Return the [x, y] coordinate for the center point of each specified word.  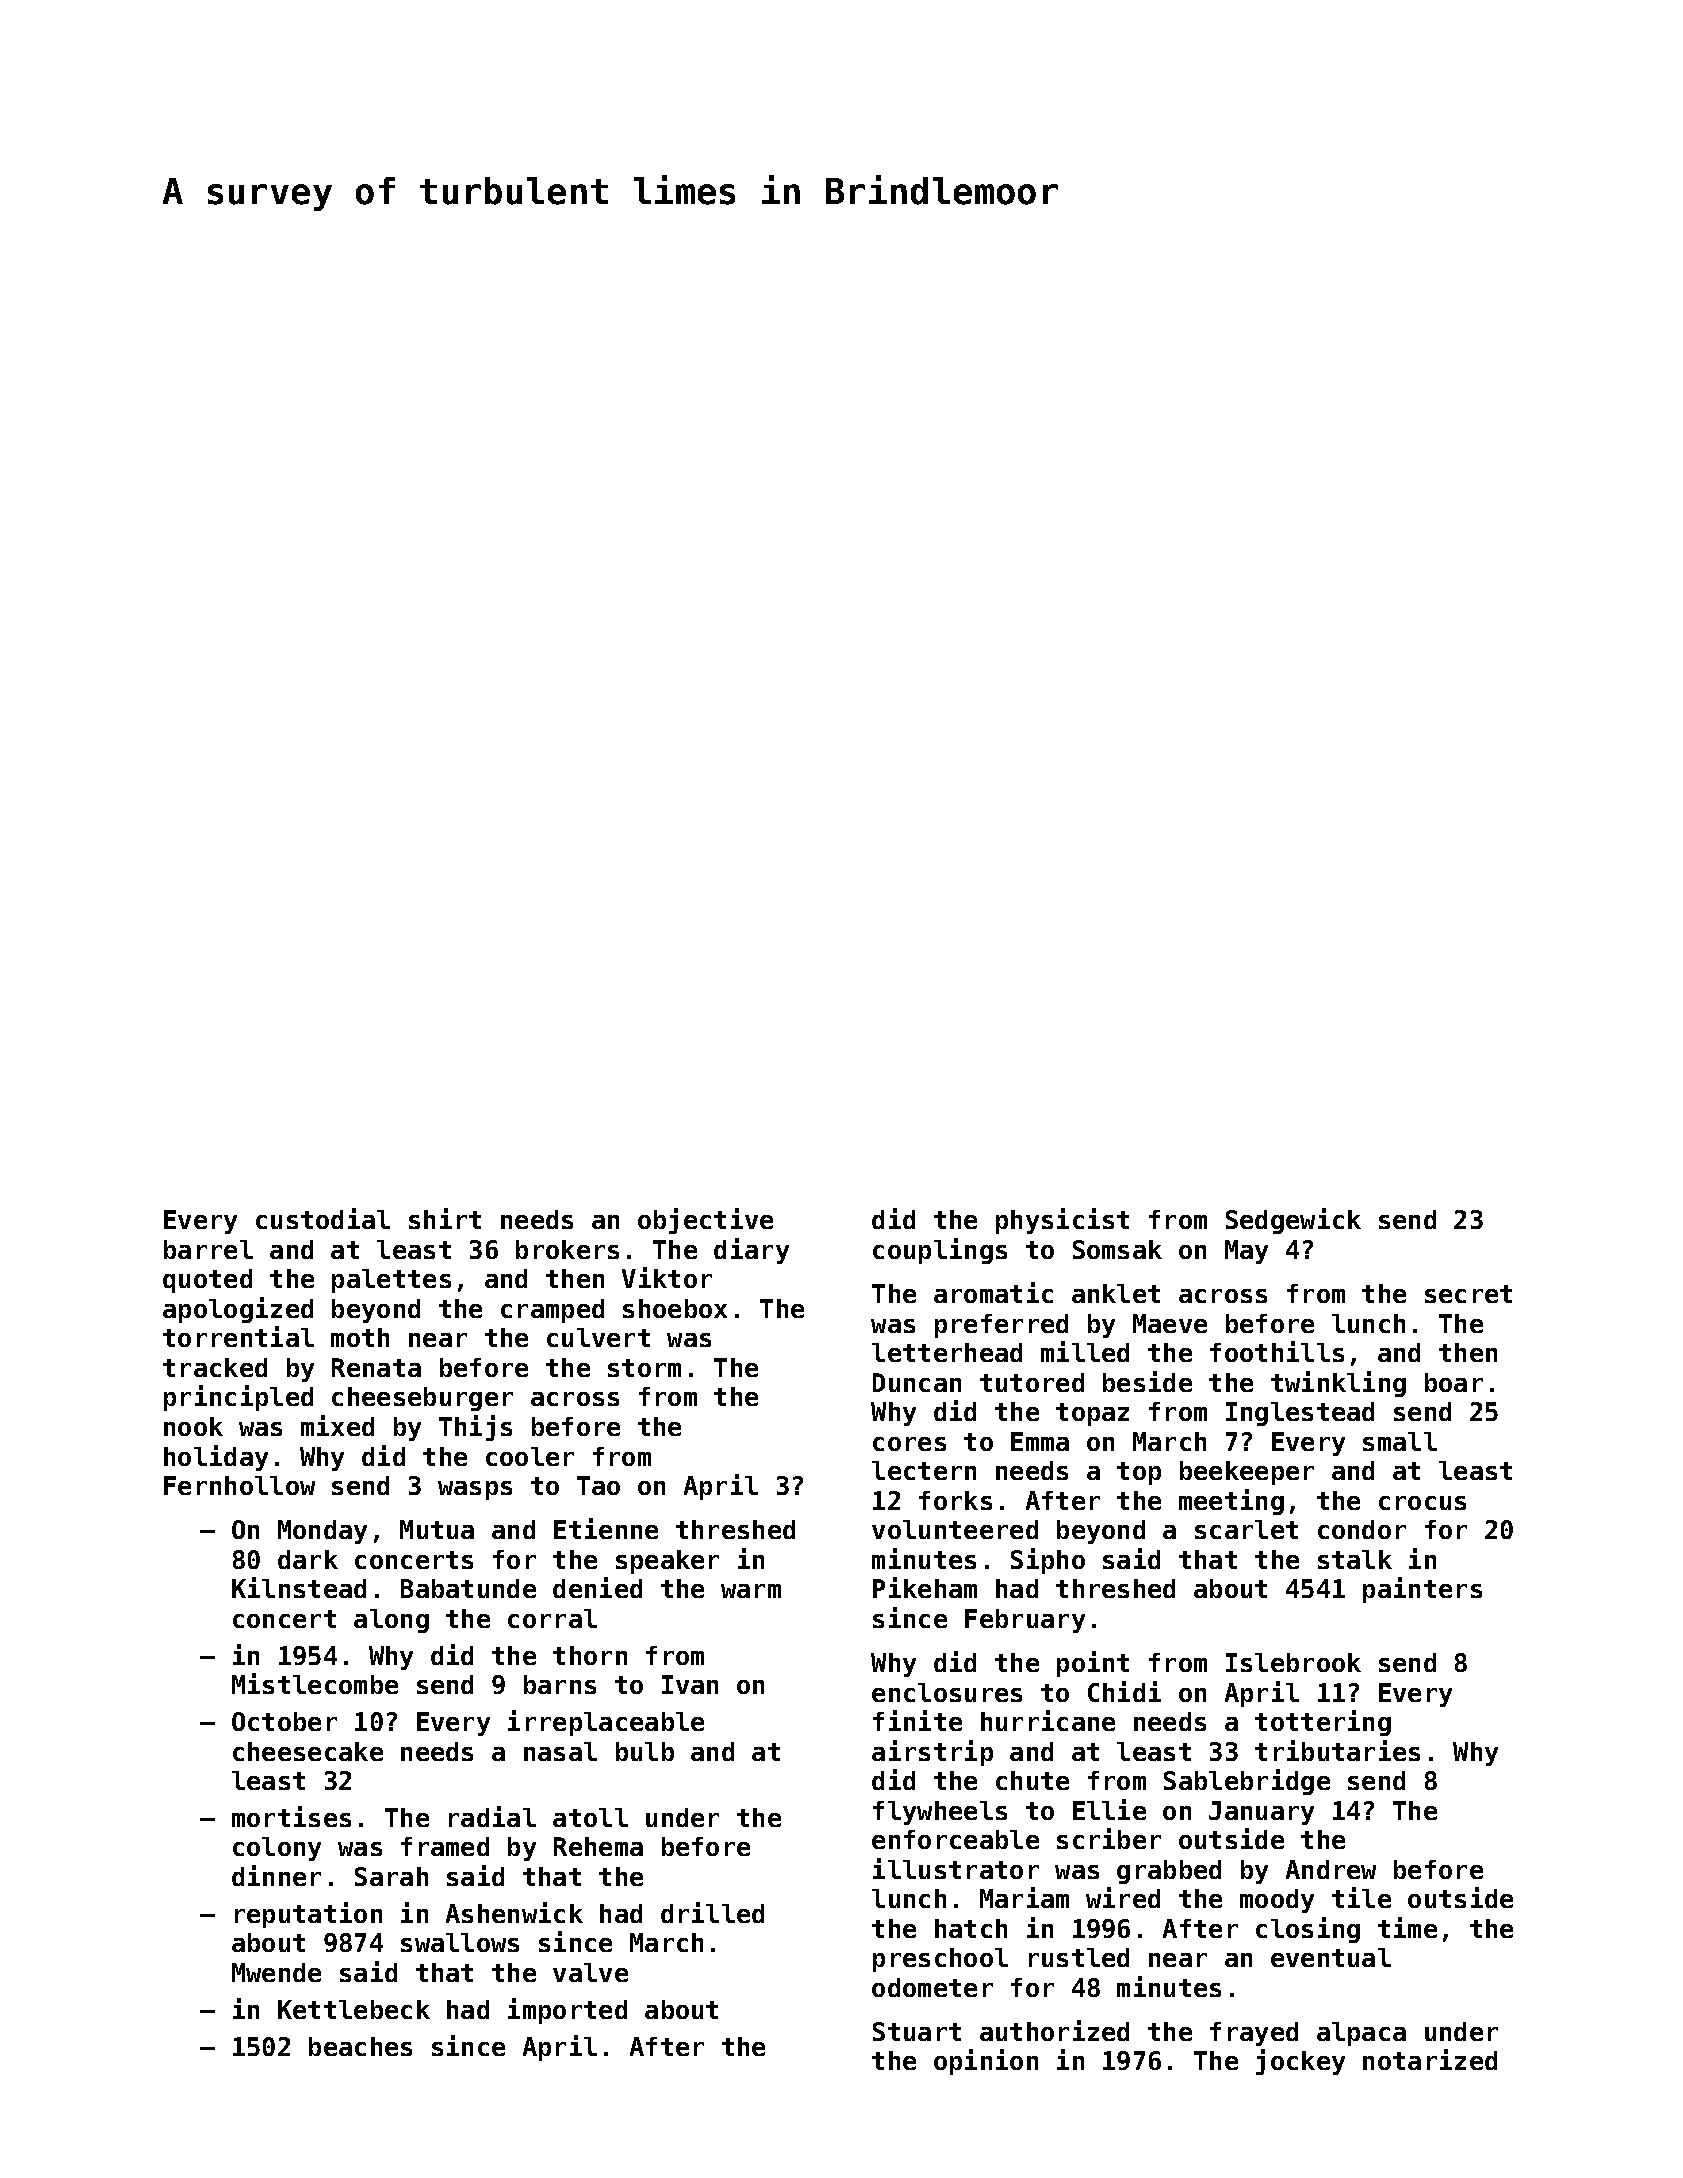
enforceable [955, 1839]
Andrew [1331, 1869]
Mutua [437, 1529]
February [1025, 1621]
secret [1468, 1294]
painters [1422, 1590]
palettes [391, 1281]
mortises [291, 1816]
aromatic [993, 1292]
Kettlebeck [354, 2009]
